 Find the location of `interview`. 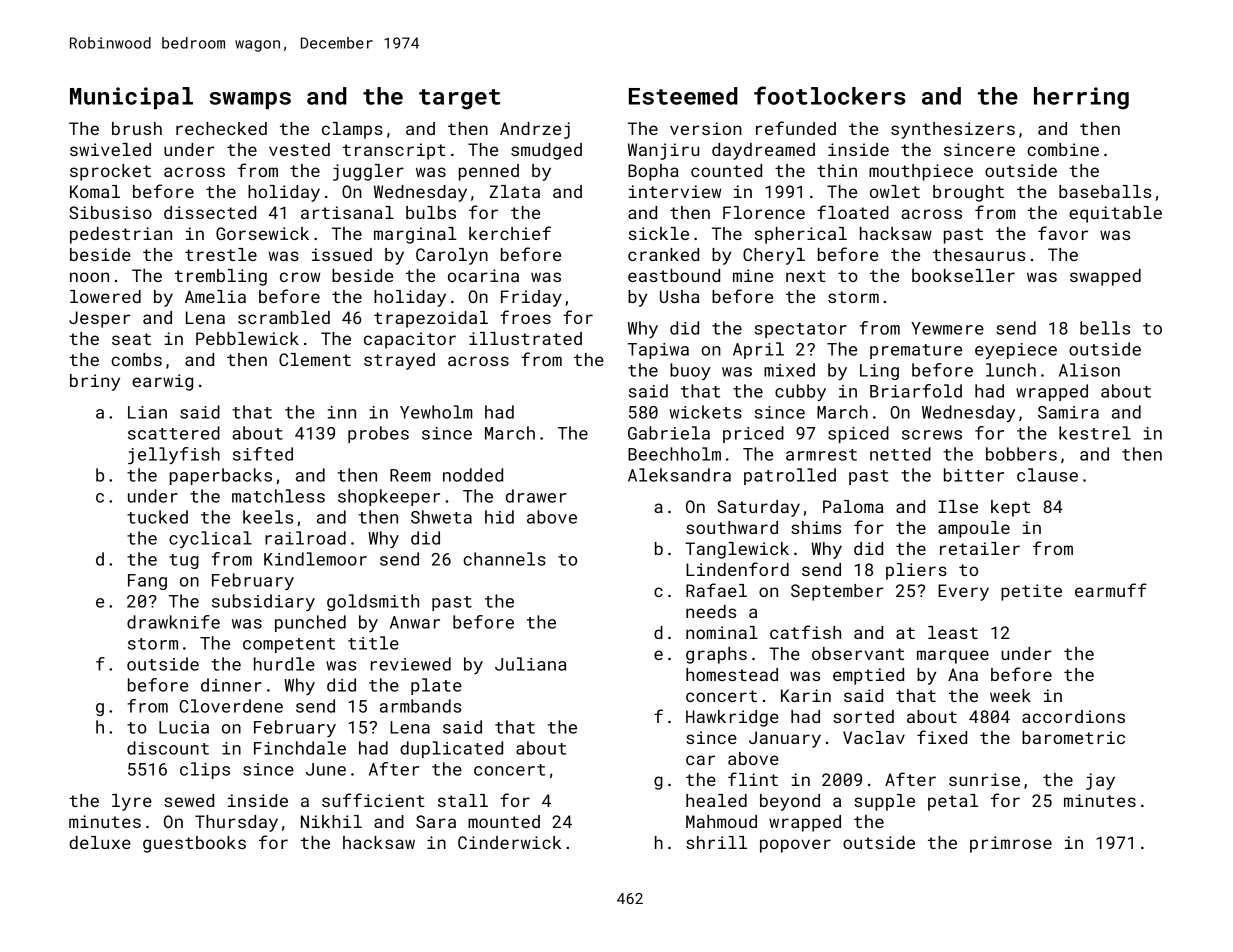

interview is located at coordinates (675, 191).
